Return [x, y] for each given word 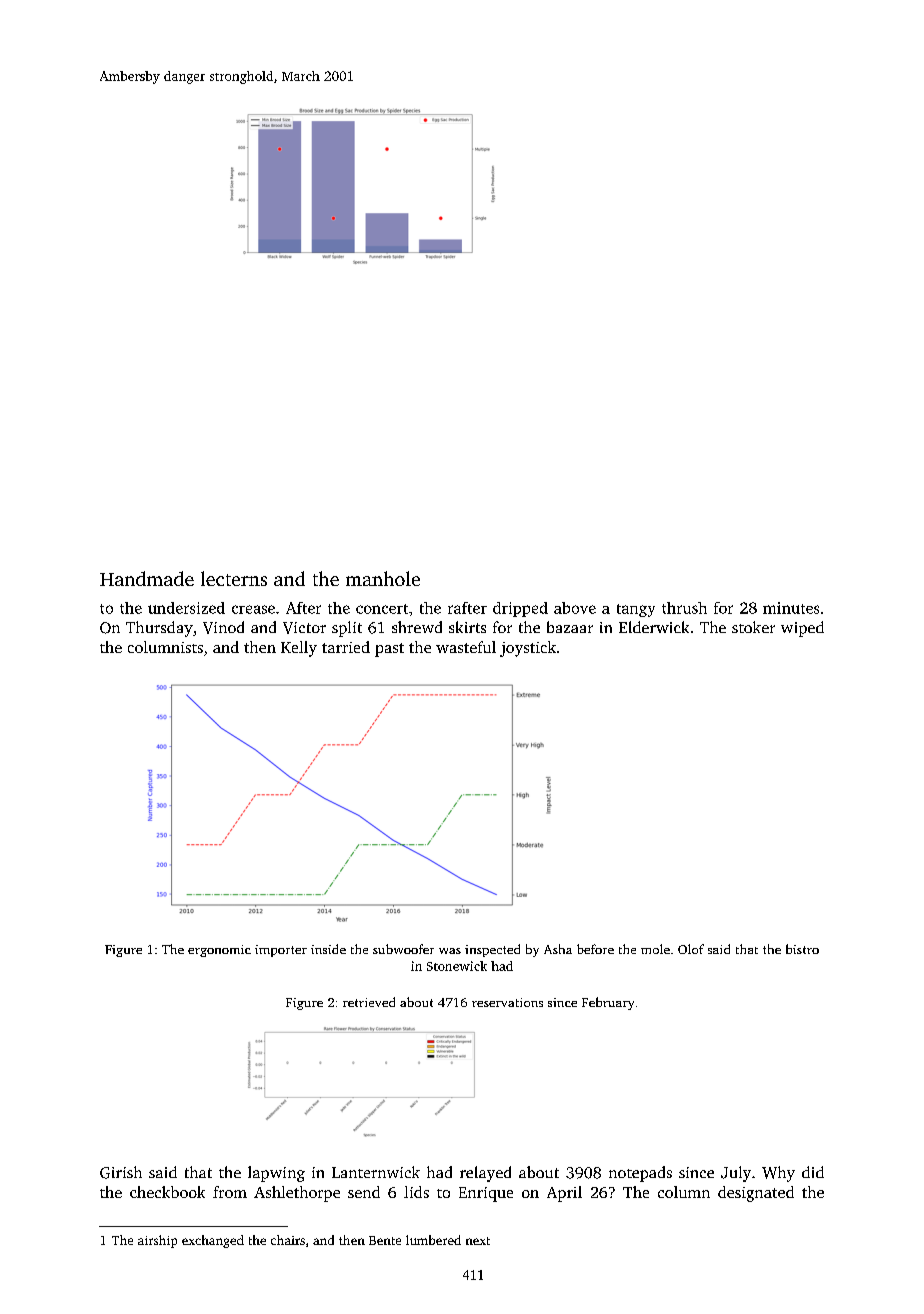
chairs [288, 1240]
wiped [802, 629]
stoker [753, 627]
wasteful [466, 647]
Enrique [486, 1194]
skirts [467, 627]
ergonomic [219, 951]
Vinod [223, 627]
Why [778, 1174]
